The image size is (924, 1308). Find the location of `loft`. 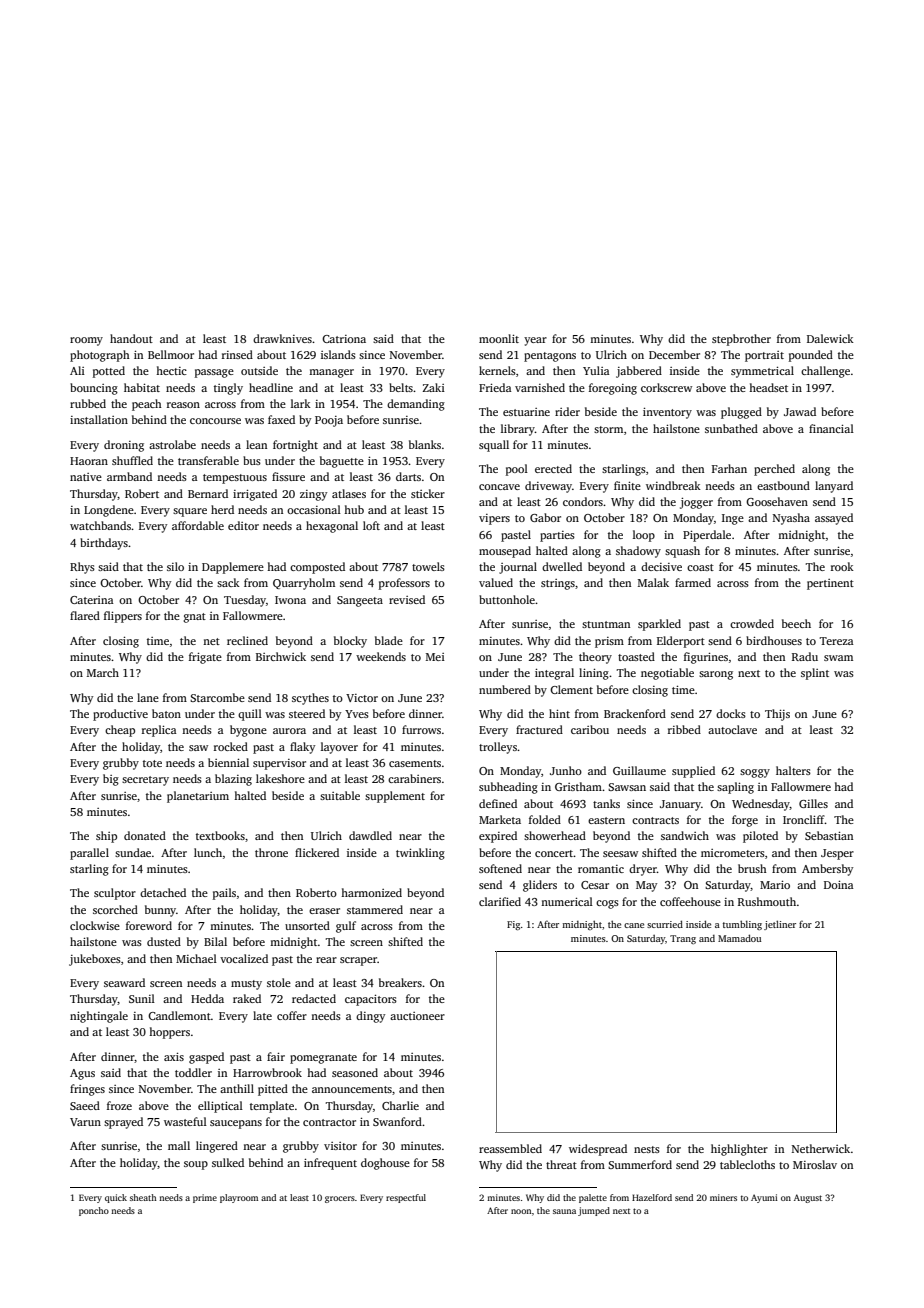

loft is located at coordinates (371, 525).
